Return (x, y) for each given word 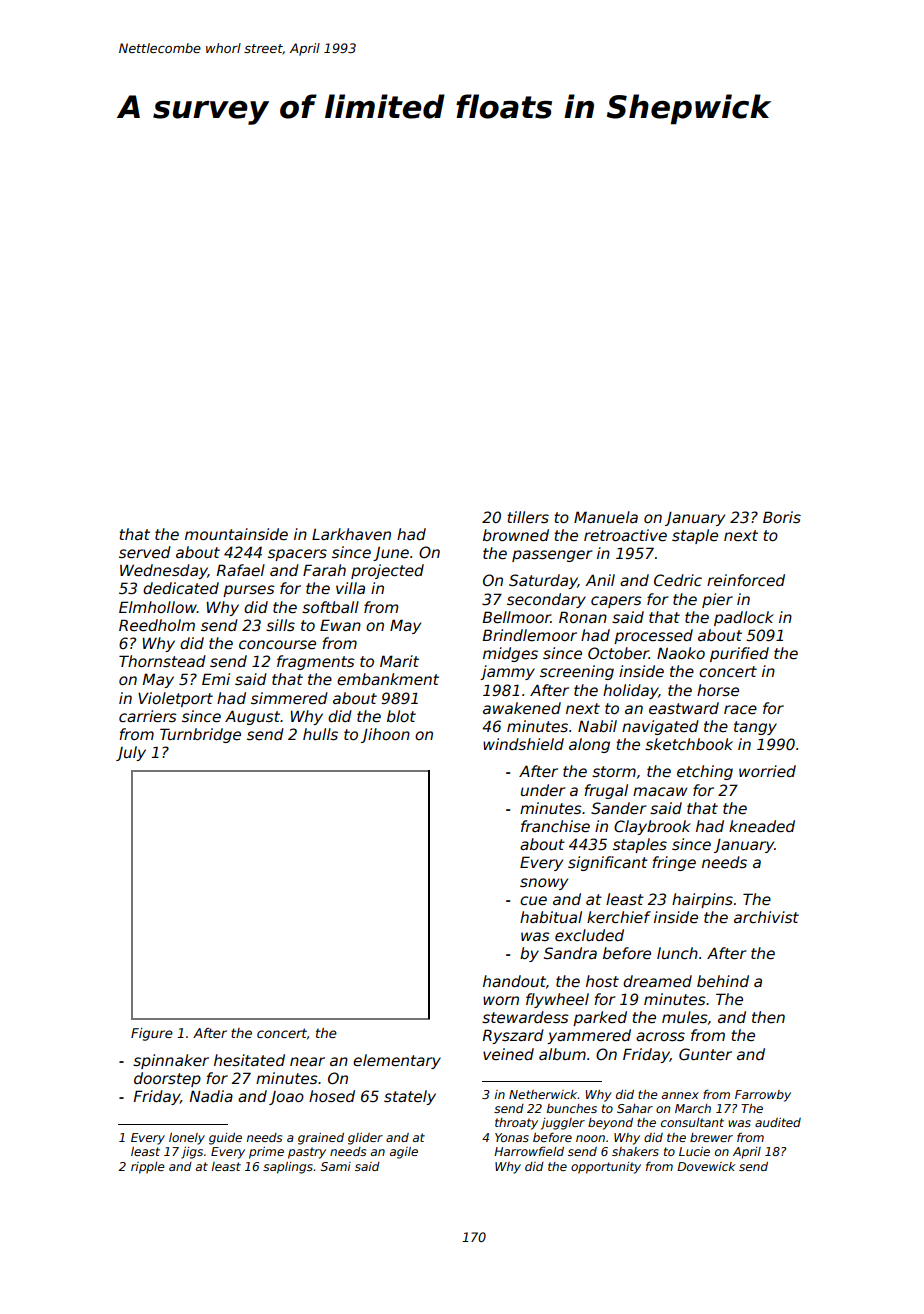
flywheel (557, 1000)
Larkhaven (351, 534)
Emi (216, 679)
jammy (507, 672)
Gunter (705, 1054)
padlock (744, 618)
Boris (782, 517)
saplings (288, 1168)
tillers (528, 517)
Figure (152, 1034)
